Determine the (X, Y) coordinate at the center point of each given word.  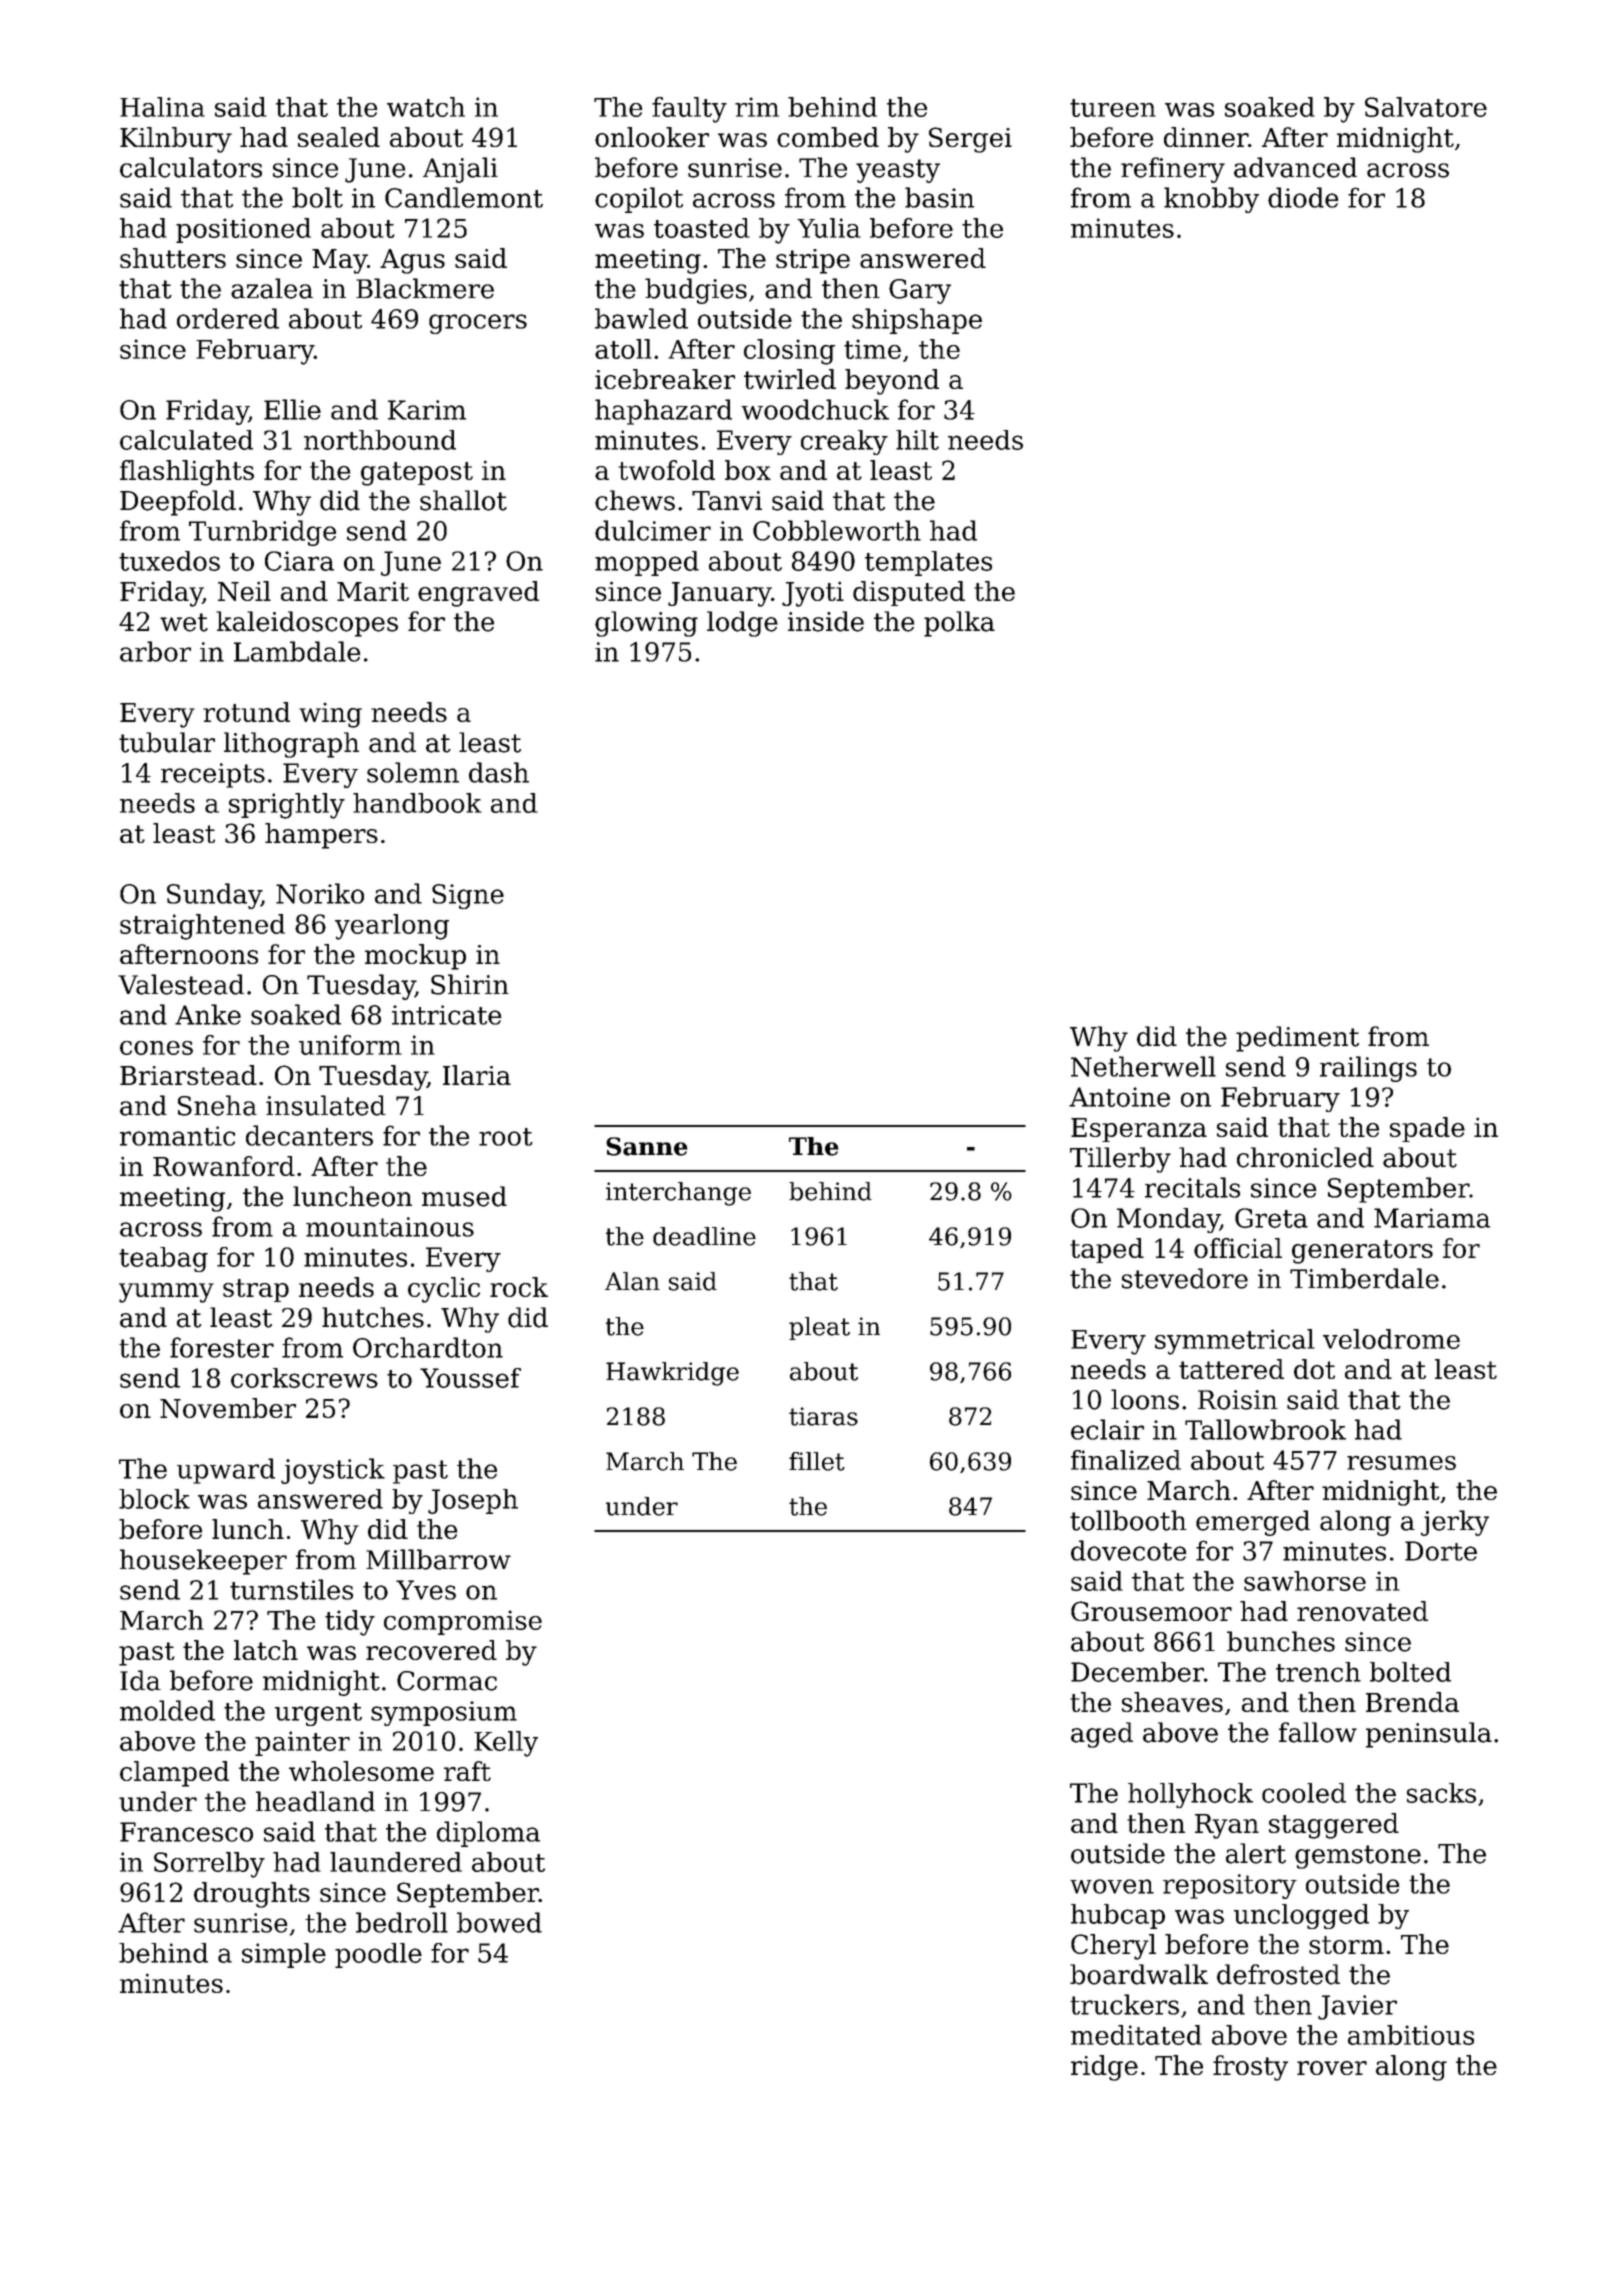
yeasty (898, 171)
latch (266, 1650)
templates (928, 563)
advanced (1295, 167)
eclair (1107, 1429)
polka (959, 624)
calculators (191, 167)
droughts (252, 1895)
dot (1314, 1369)
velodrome (1391, 1339)
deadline (704, 1236)
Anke (208, 1014)
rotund (246, 712)
